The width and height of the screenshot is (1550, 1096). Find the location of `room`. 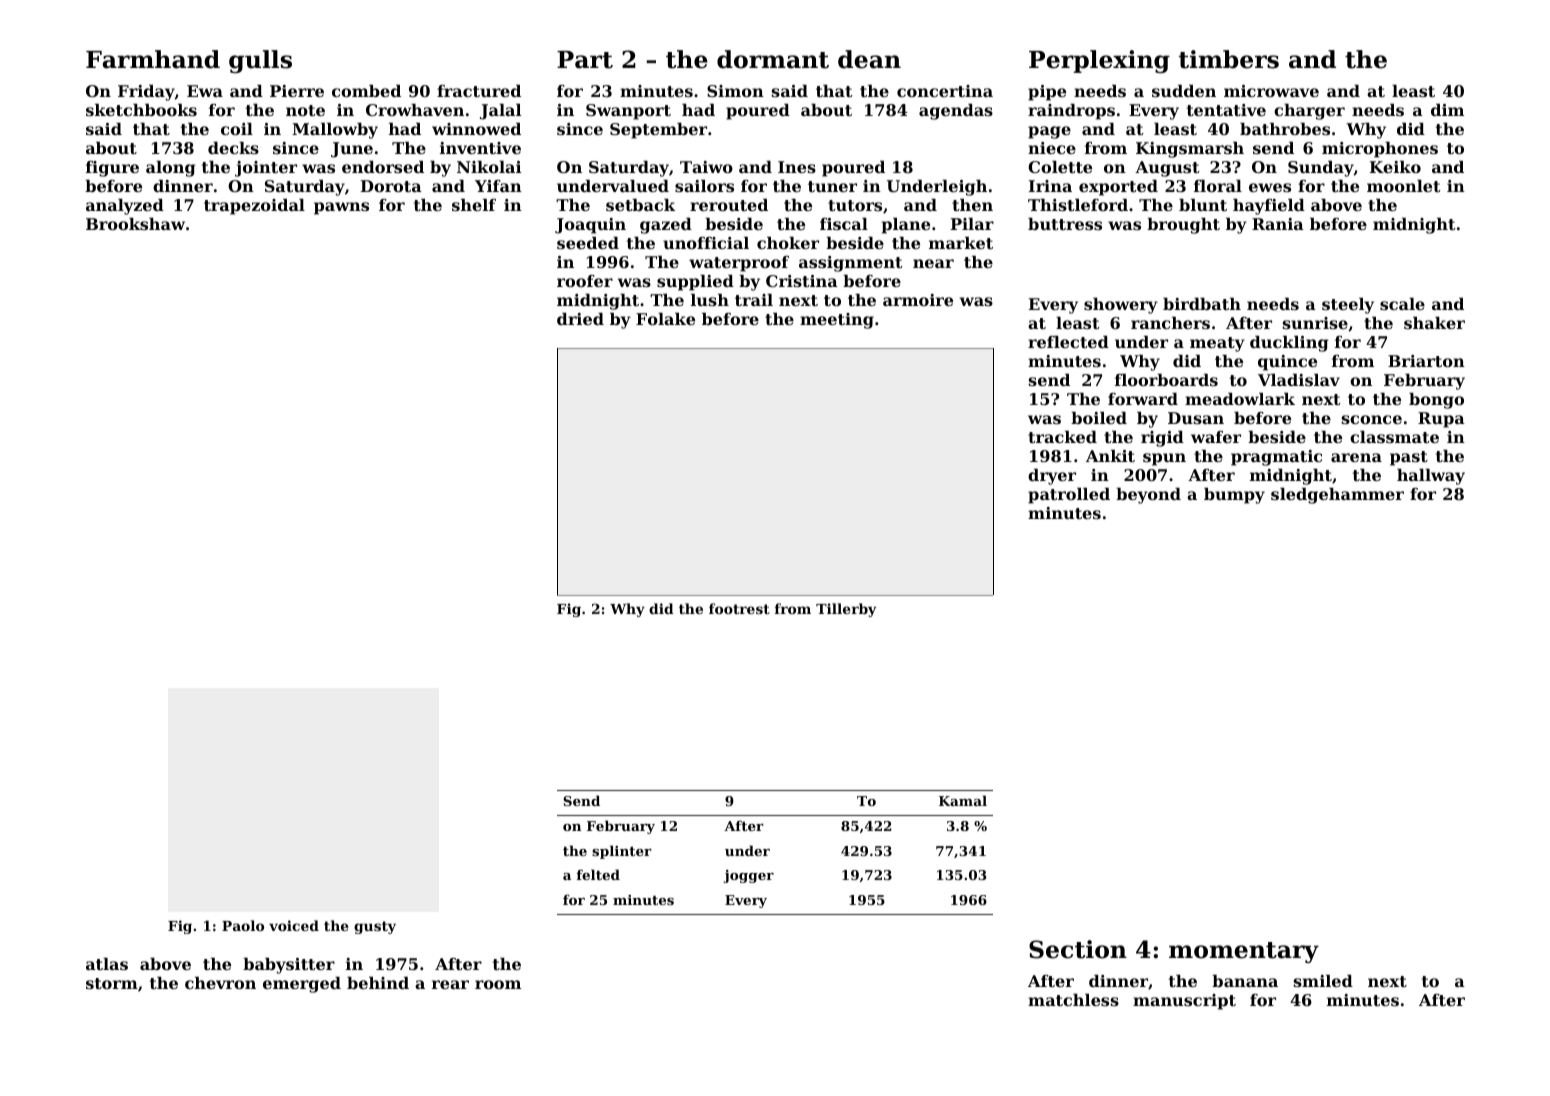

room is located at coordinates (498, 984).
